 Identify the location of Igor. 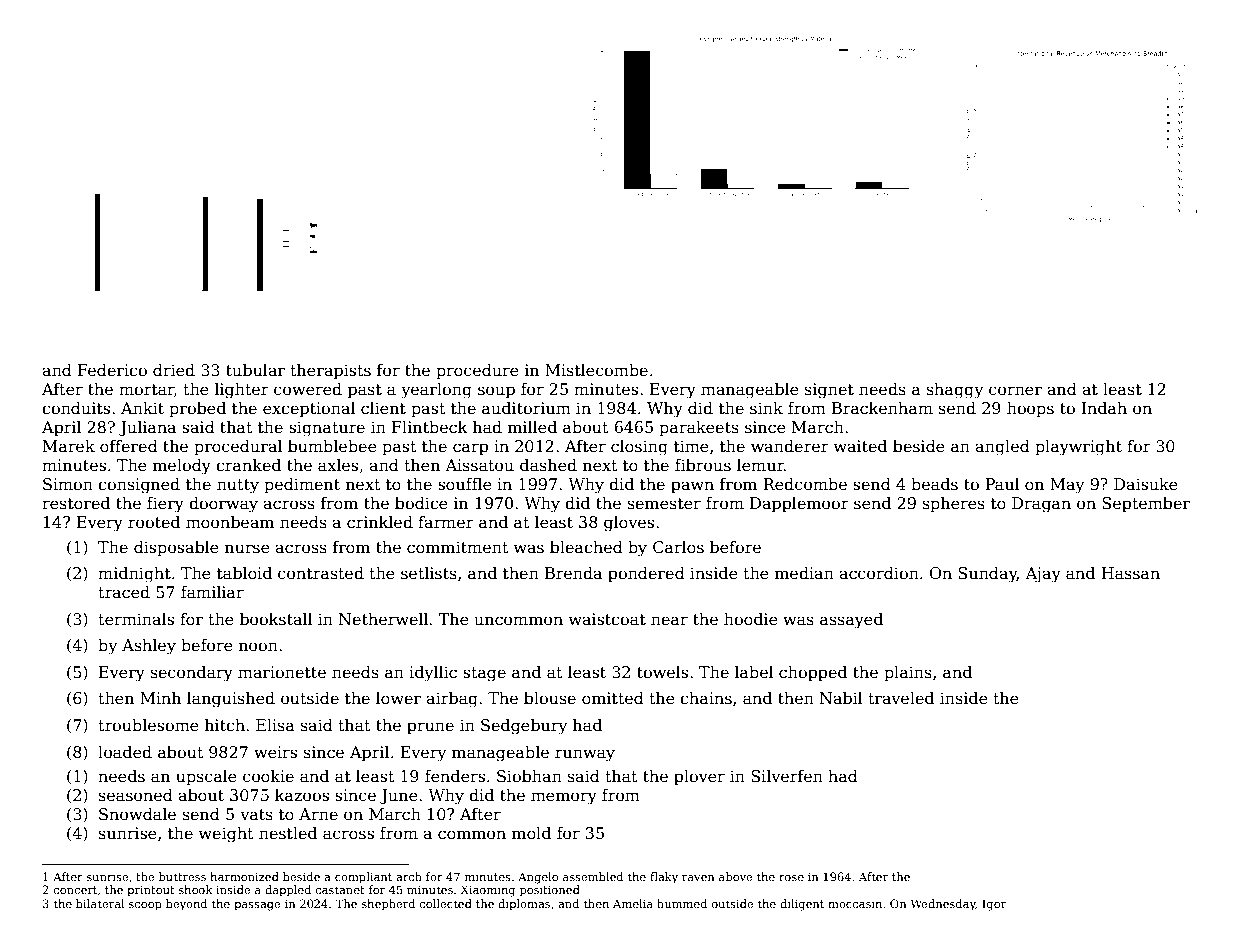
(994, 905).
